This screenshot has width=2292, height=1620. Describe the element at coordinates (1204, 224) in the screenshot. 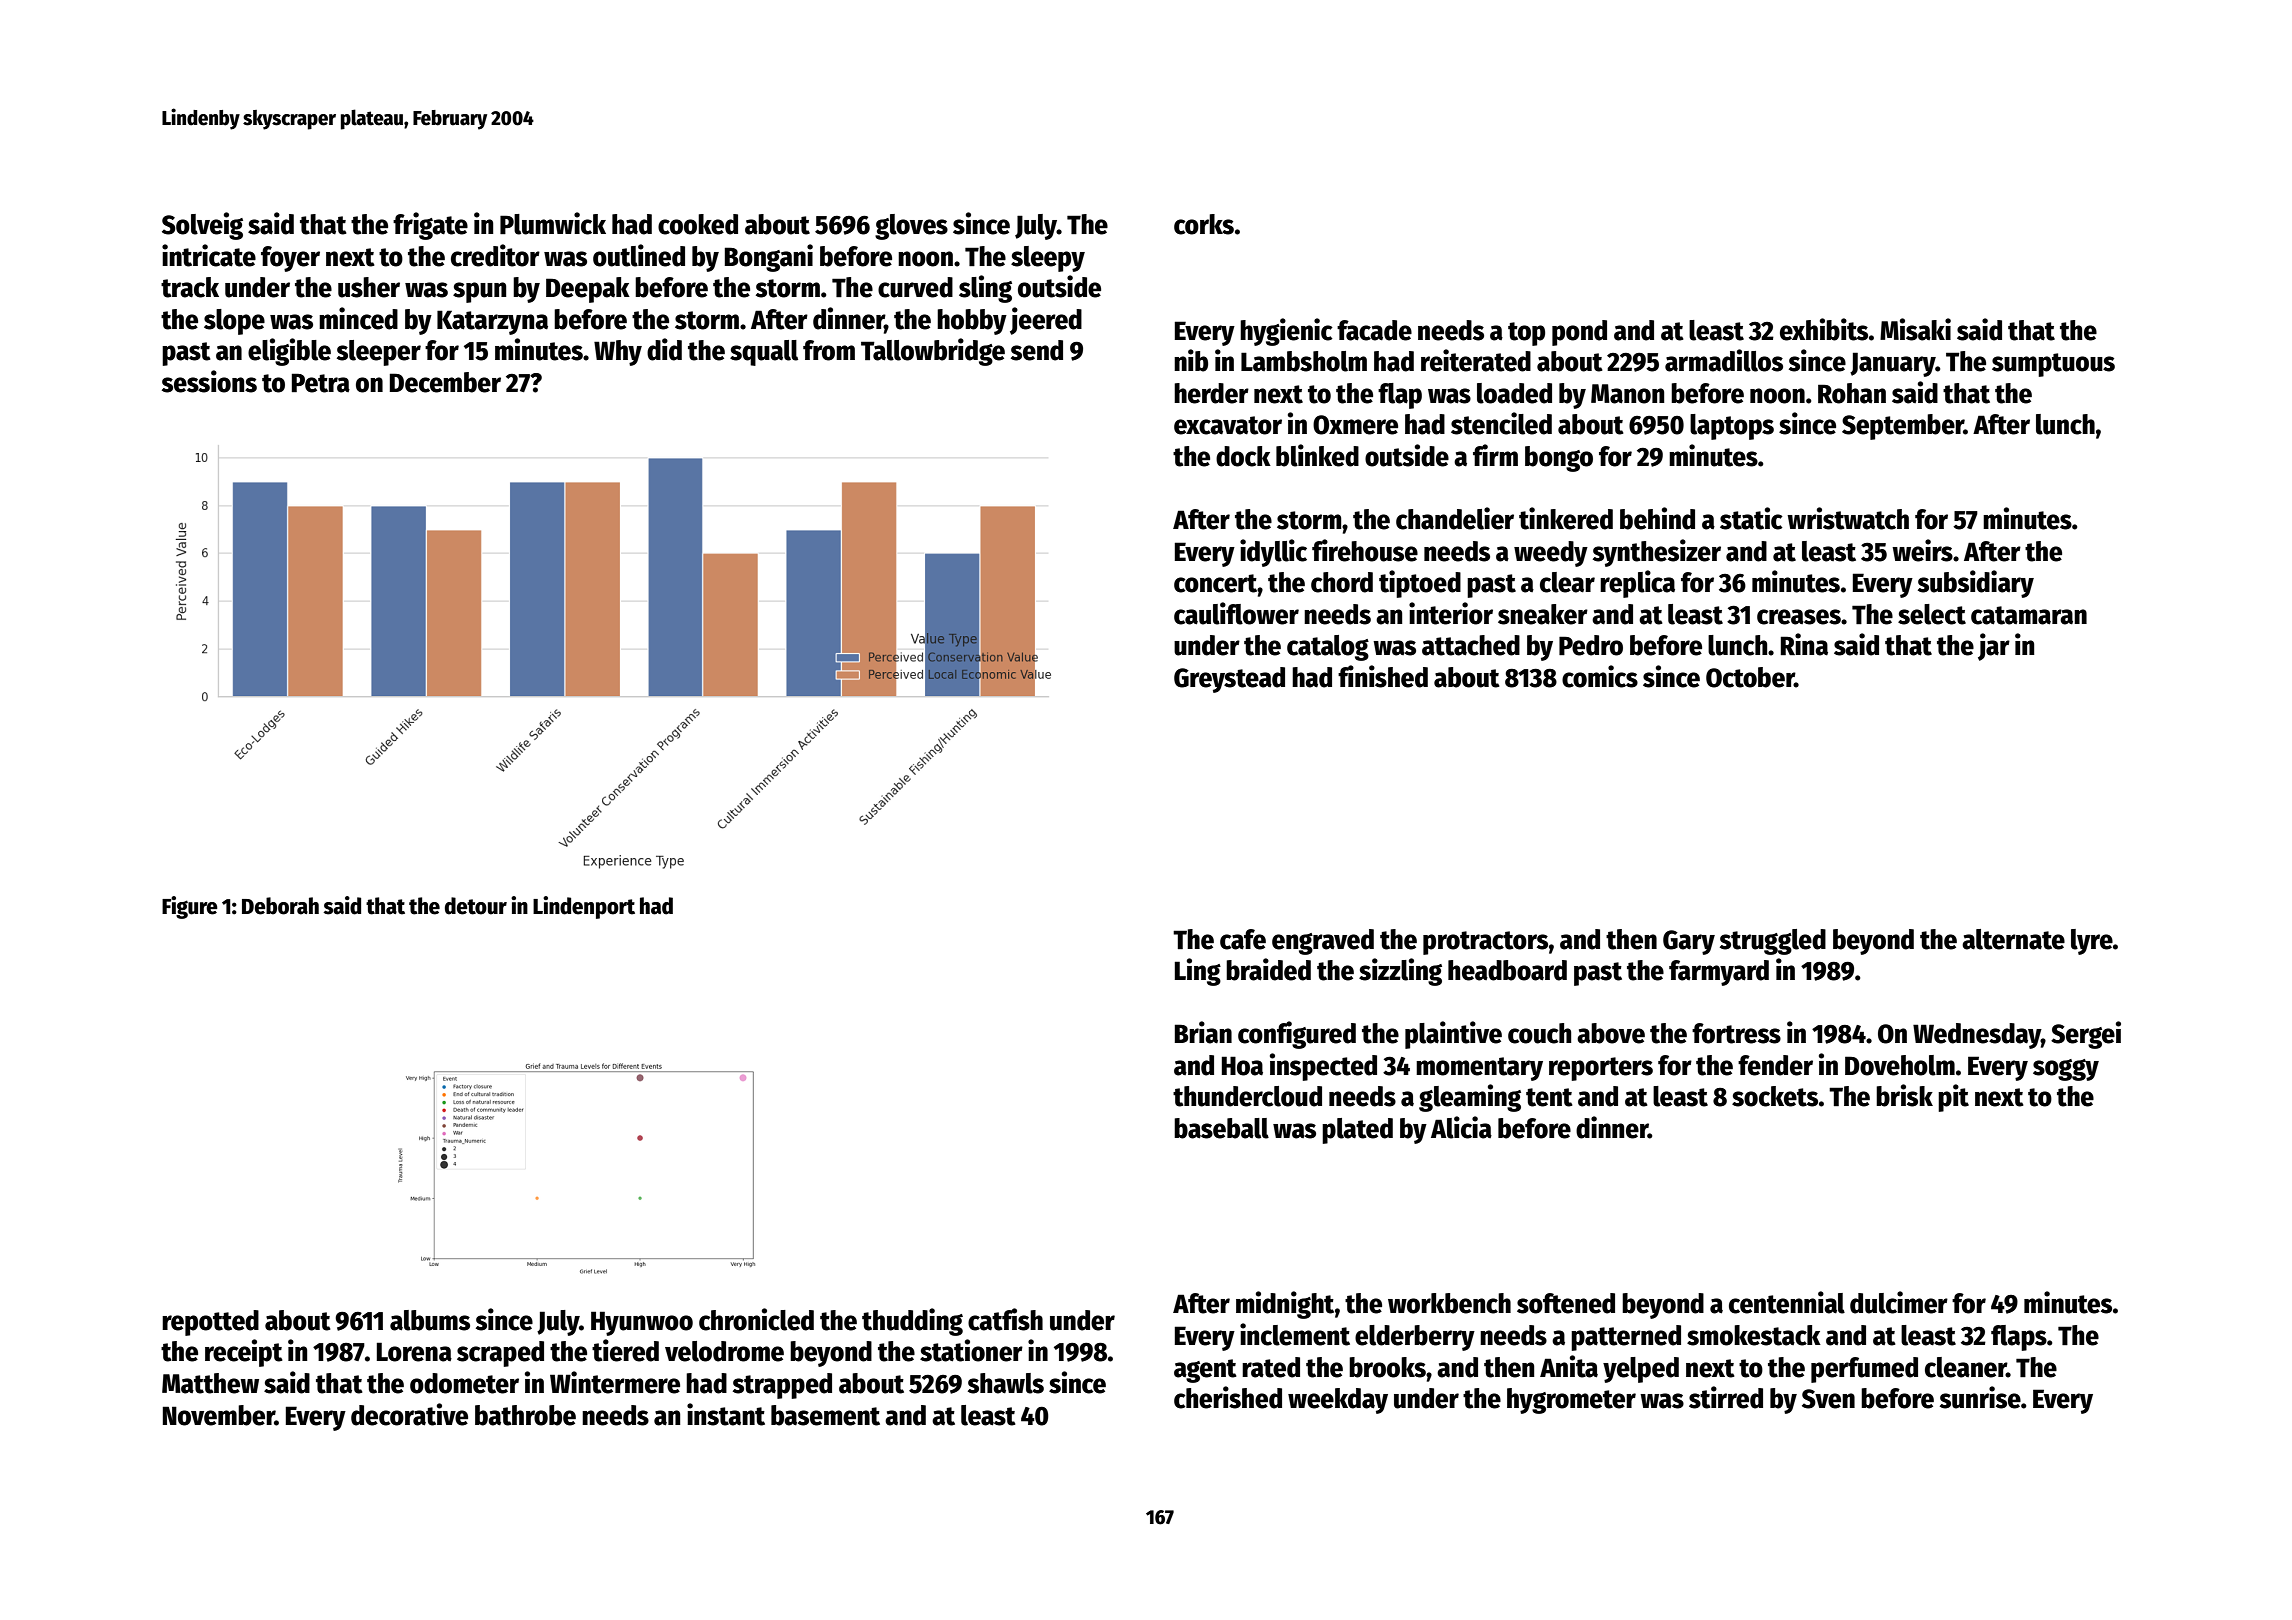

I see `corks` at that location.
